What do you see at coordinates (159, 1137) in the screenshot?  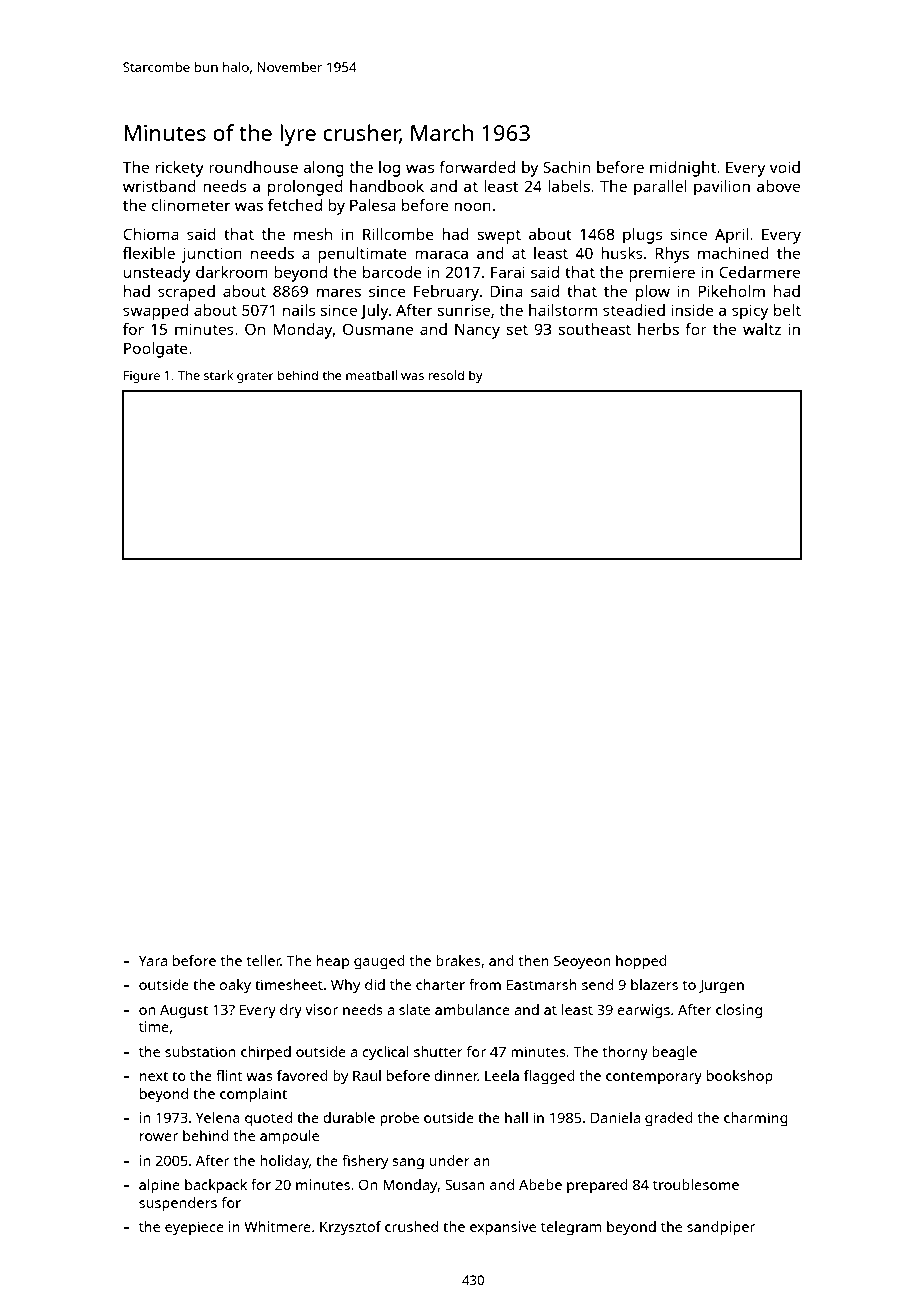 I see `rower` at bounding box center [159, 1137].
